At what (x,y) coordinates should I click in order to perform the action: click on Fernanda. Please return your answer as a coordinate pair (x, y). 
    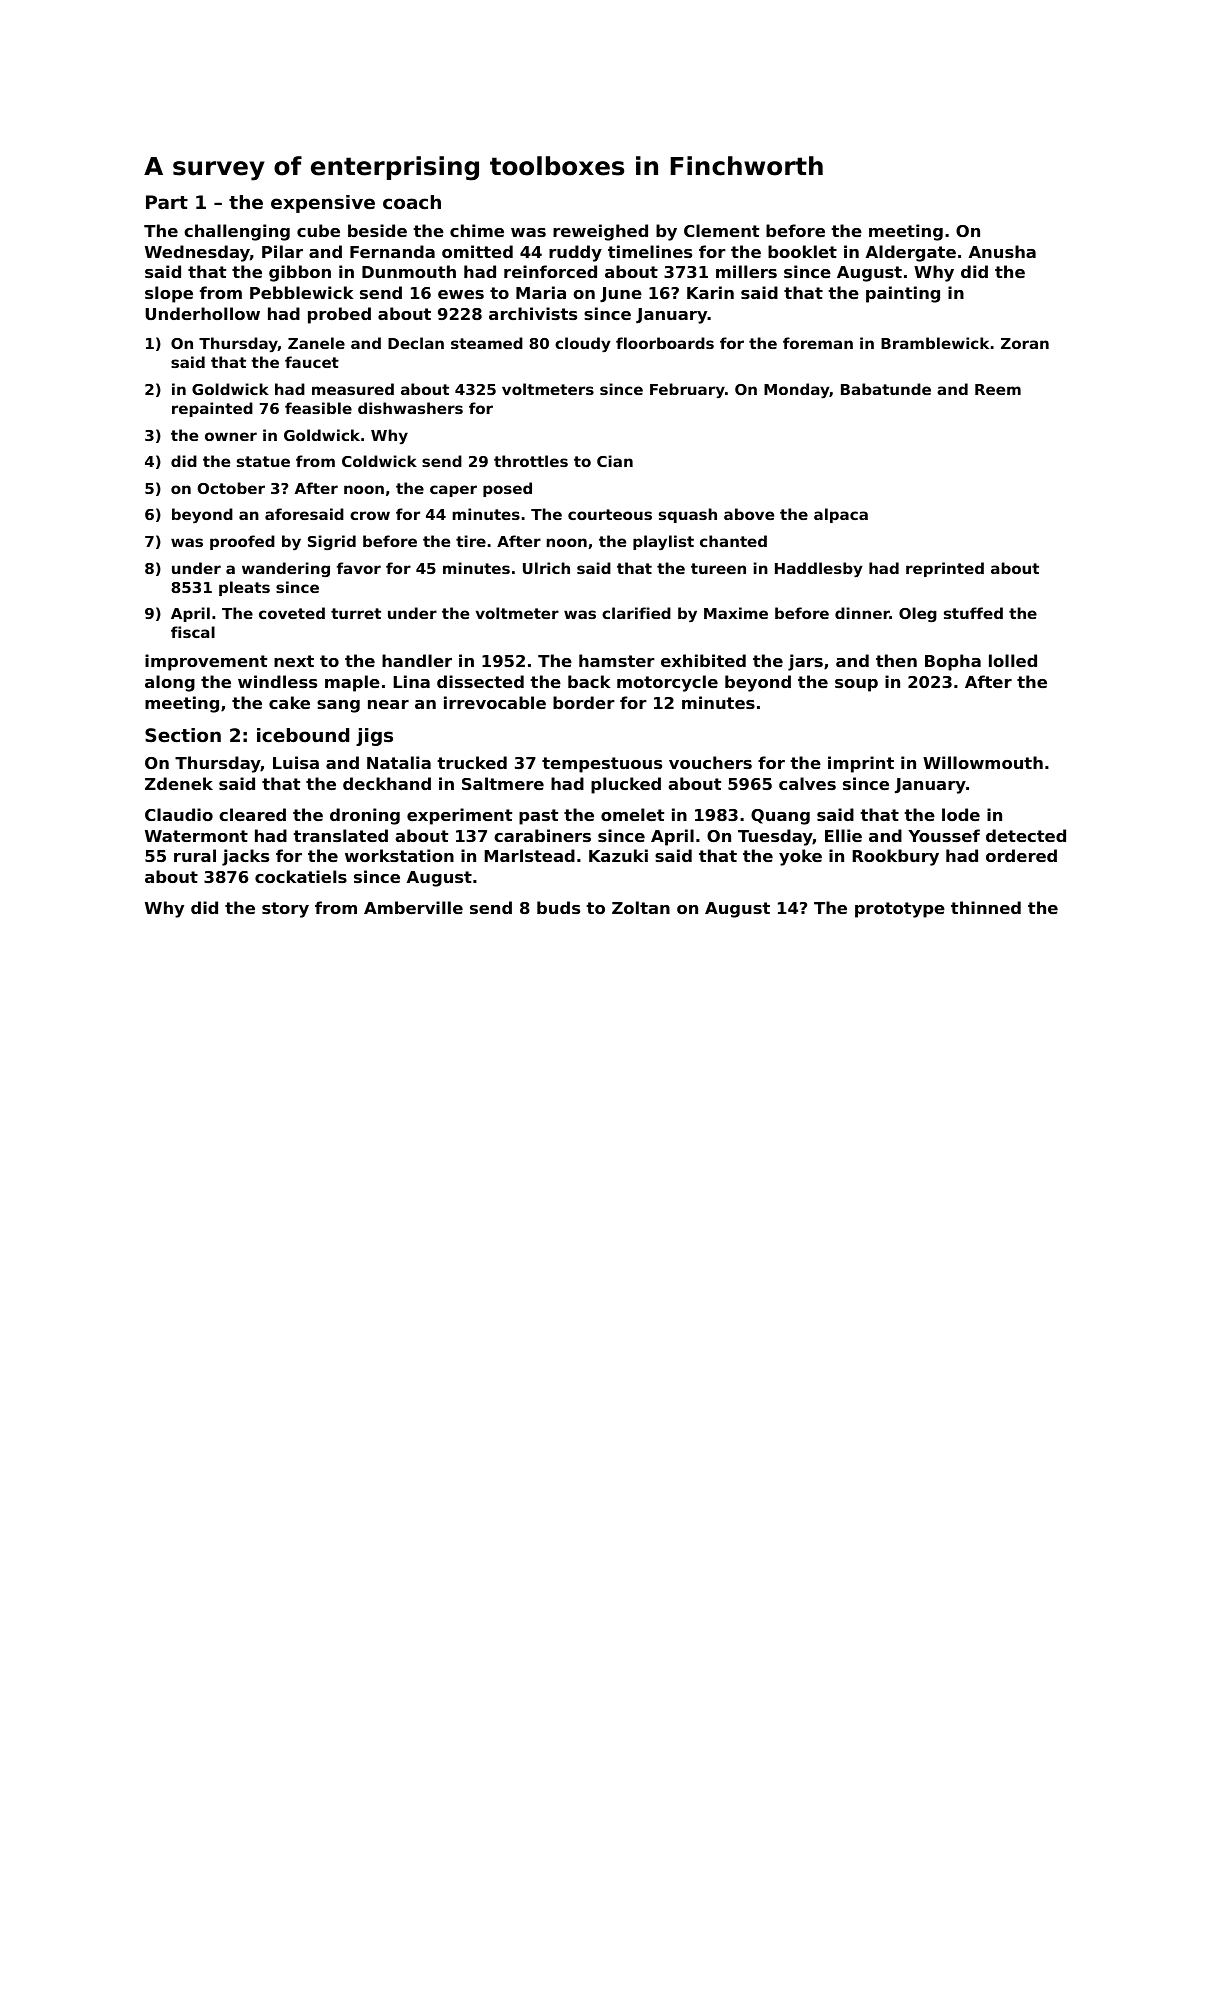
    Looking at the image, I should click on (392, 251).
